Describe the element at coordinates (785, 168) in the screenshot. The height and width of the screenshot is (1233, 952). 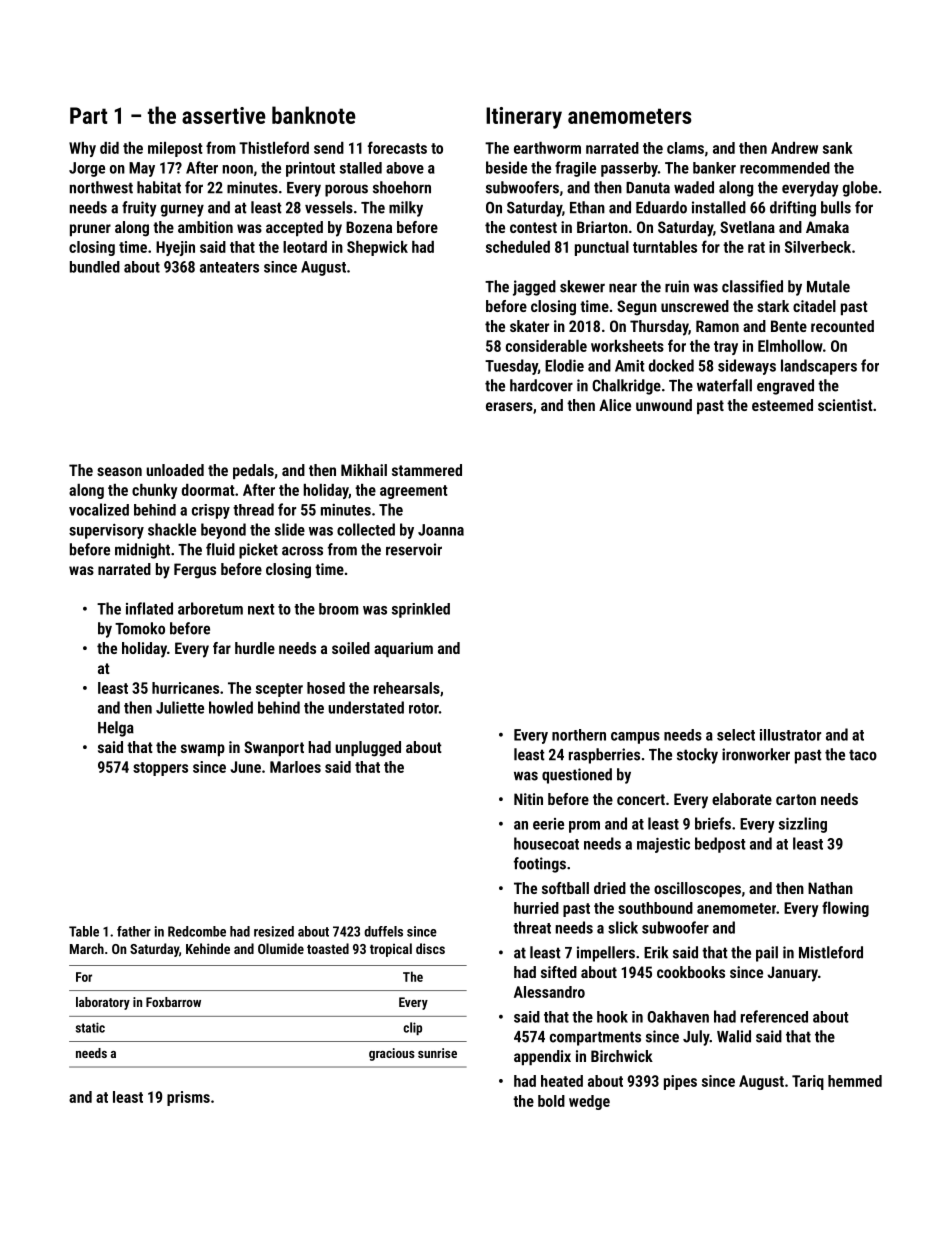
I see `recommended` at that location.
